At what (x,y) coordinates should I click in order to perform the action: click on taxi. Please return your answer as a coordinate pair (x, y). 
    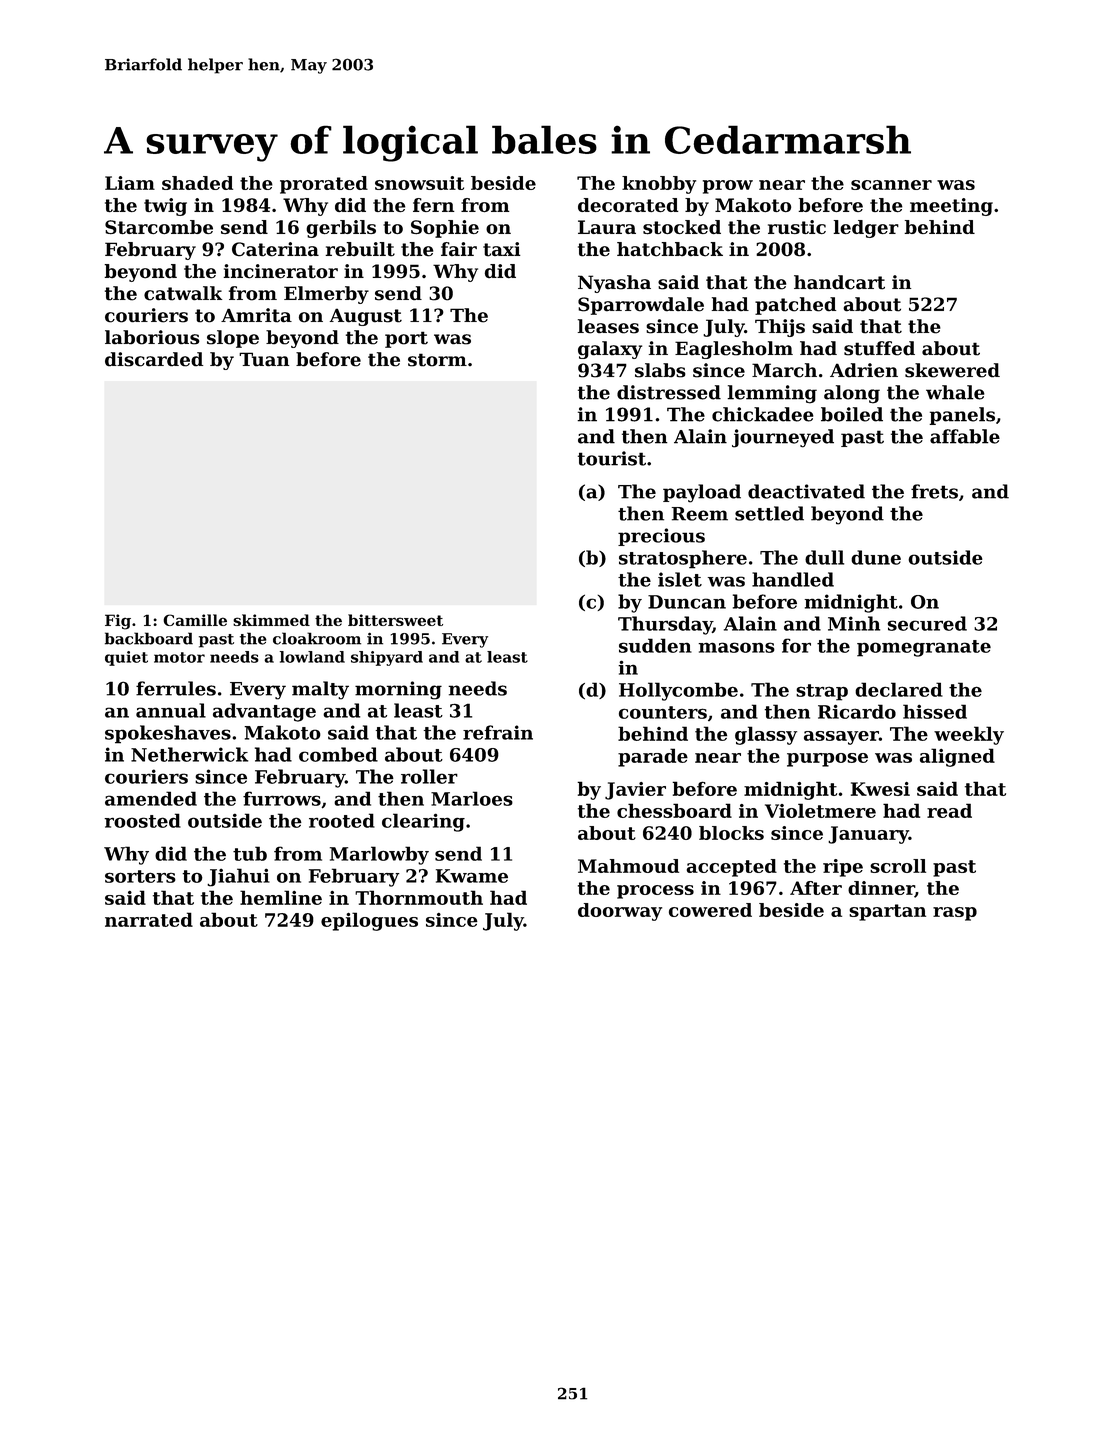
    Looking at the image, I should click on (502, 249).
